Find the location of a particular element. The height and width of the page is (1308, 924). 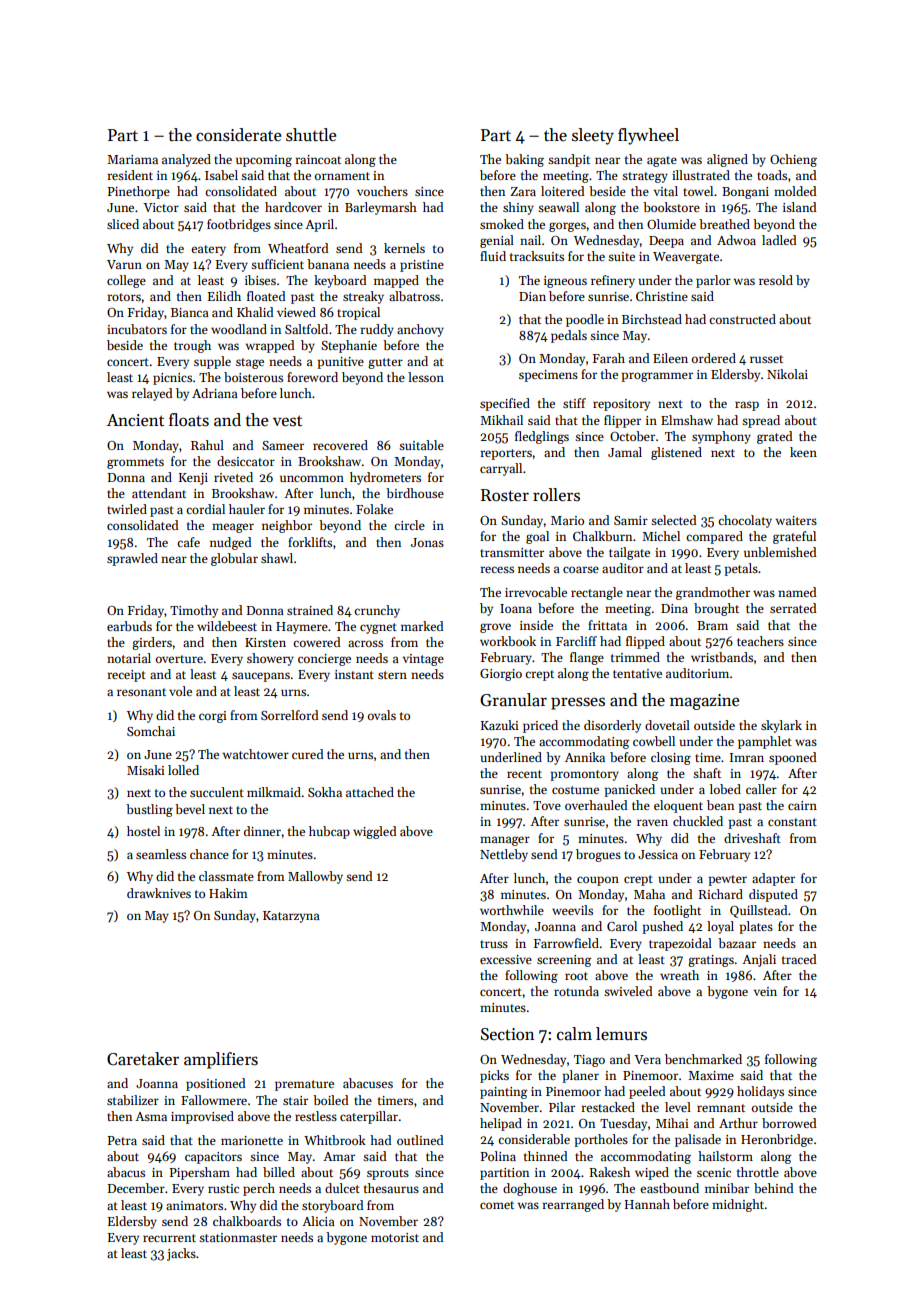

shuttle is located at coordinates (311, 135).
